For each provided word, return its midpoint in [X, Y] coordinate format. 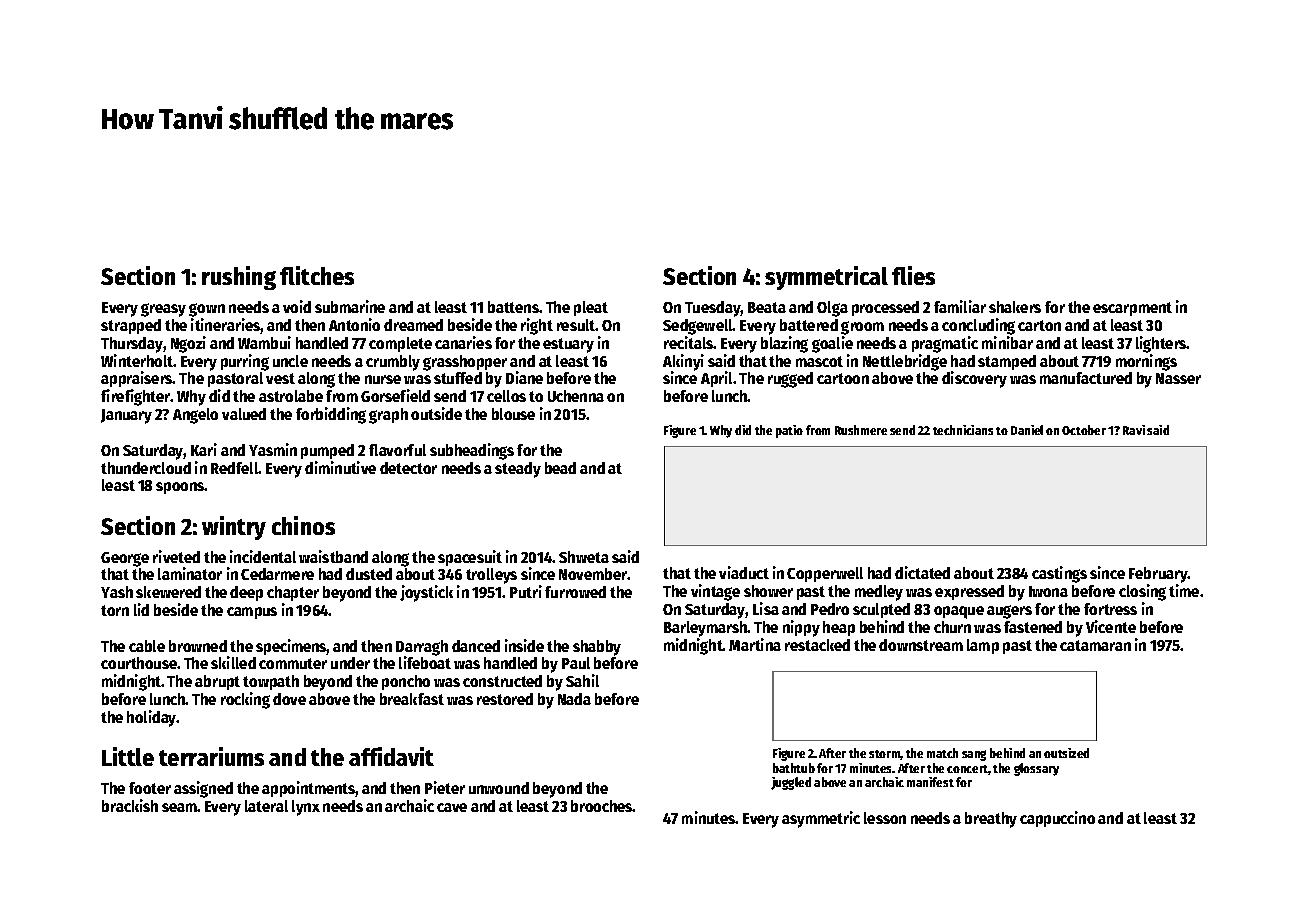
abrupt [217, 682]
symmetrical [826, 278]
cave [452, 807]
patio [789, 431]
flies [913, 275]
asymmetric [821, 819]
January [126, 416]
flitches [317, 275]
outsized [1066, 753]
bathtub [794, 768]
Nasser [1178, 378]
